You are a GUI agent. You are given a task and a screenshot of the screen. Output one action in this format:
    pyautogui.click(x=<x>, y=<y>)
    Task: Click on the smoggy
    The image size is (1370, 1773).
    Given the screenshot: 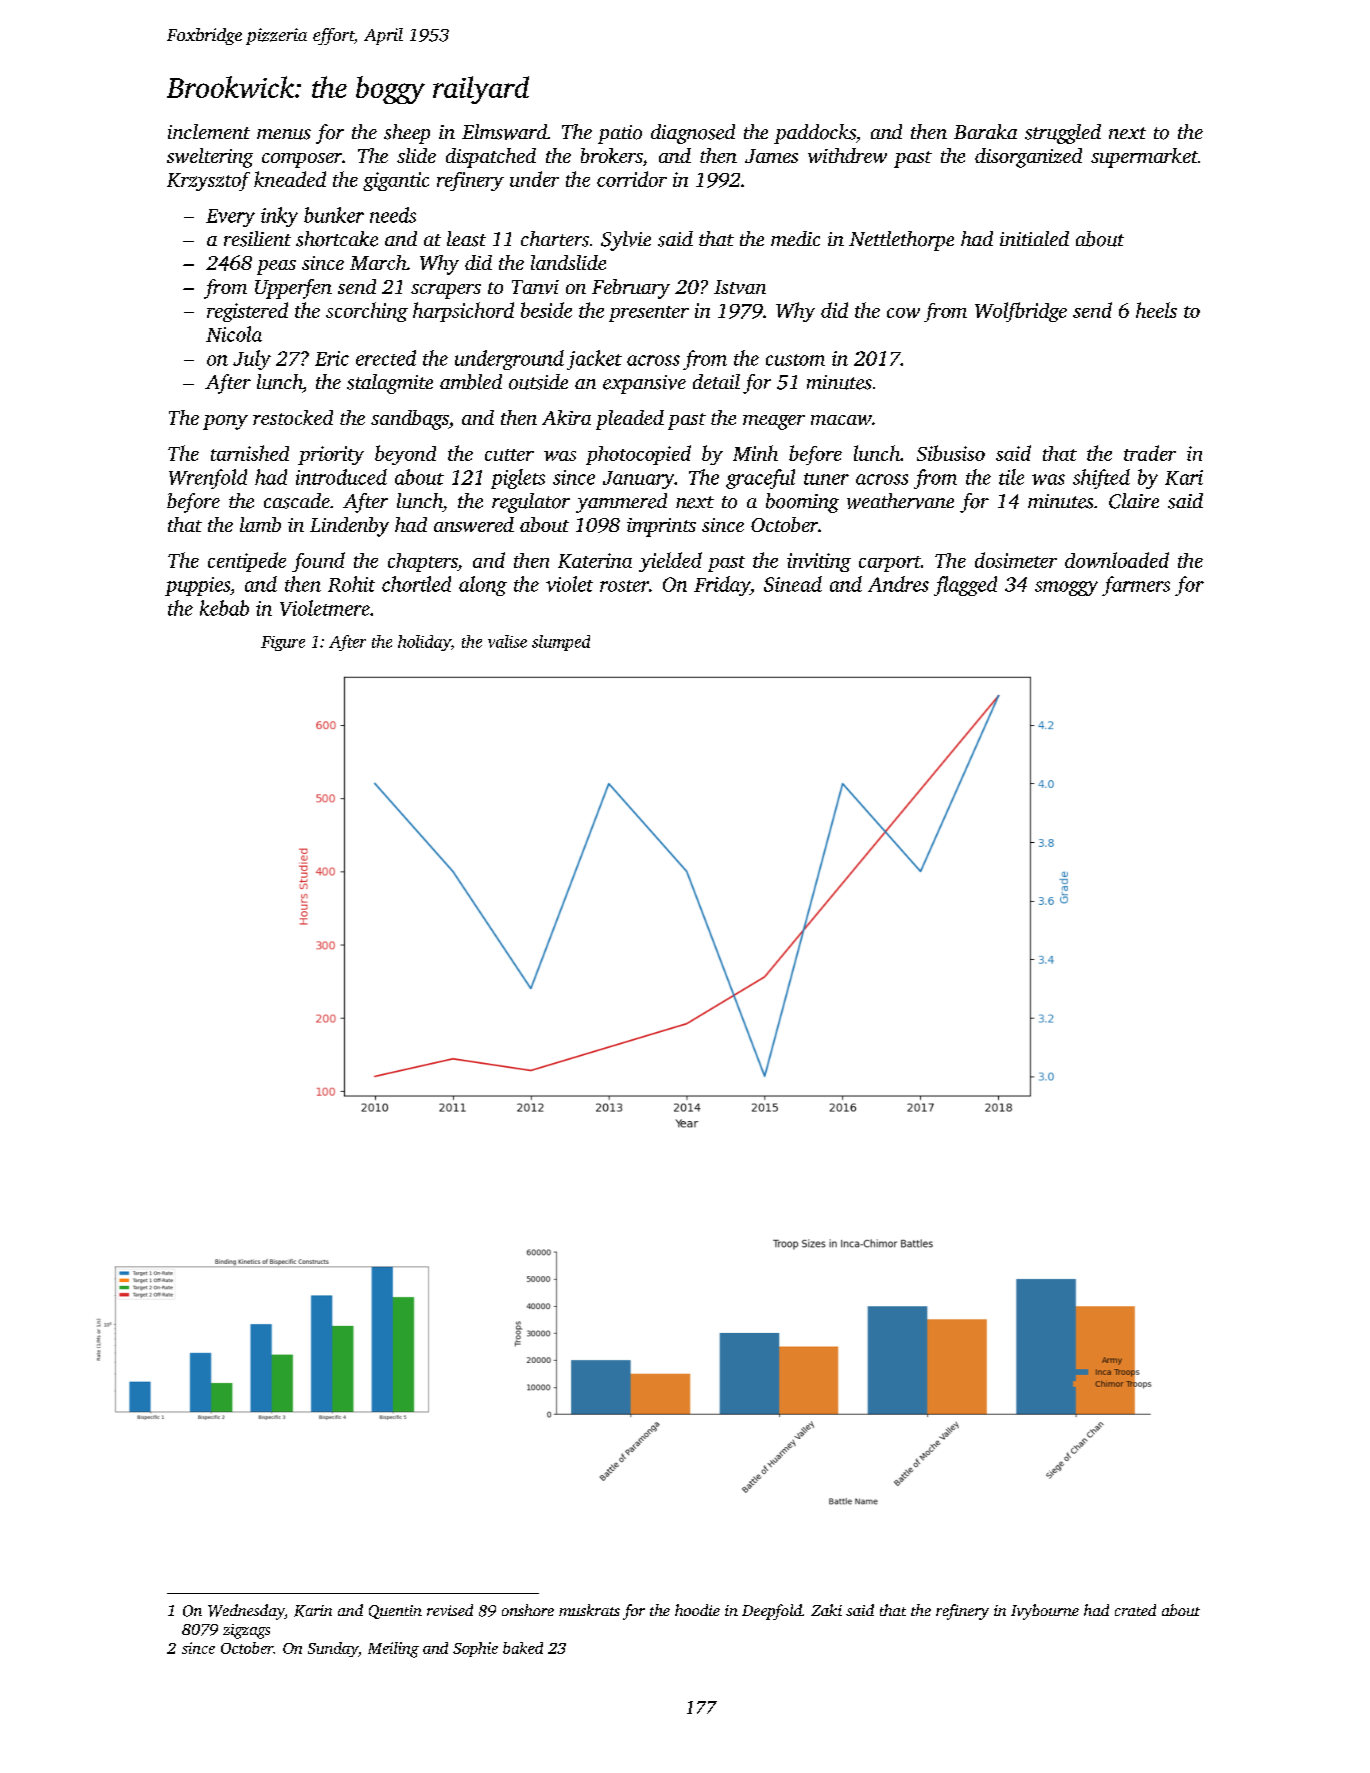 What is the action you would take?
    pyautogui.click(x=1066, y=588)
